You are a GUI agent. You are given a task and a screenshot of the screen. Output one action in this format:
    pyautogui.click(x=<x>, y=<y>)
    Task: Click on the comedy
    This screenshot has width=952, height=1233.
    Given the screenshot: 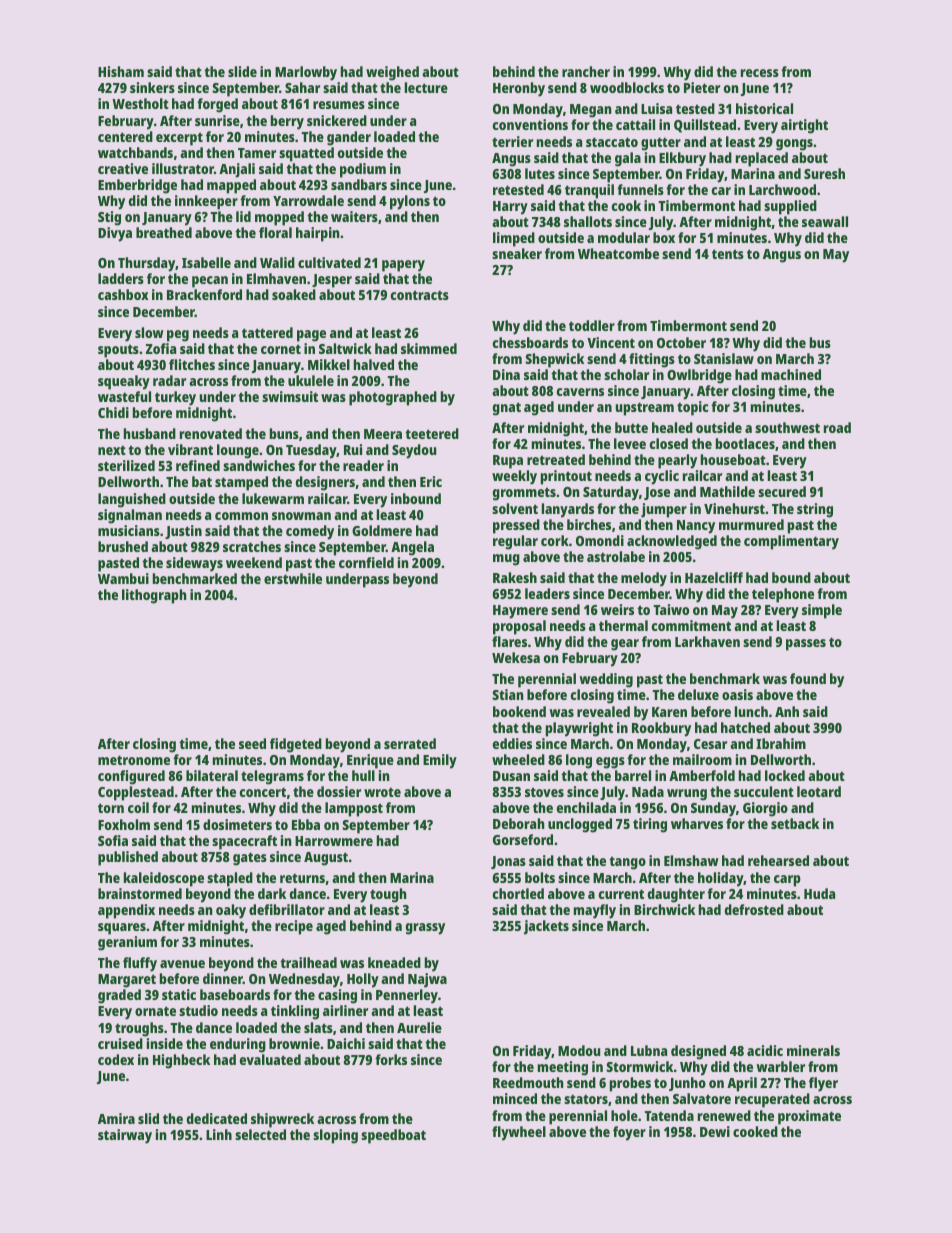 What is the action you would take?
    pyautogui.click(x=310, y=532)
